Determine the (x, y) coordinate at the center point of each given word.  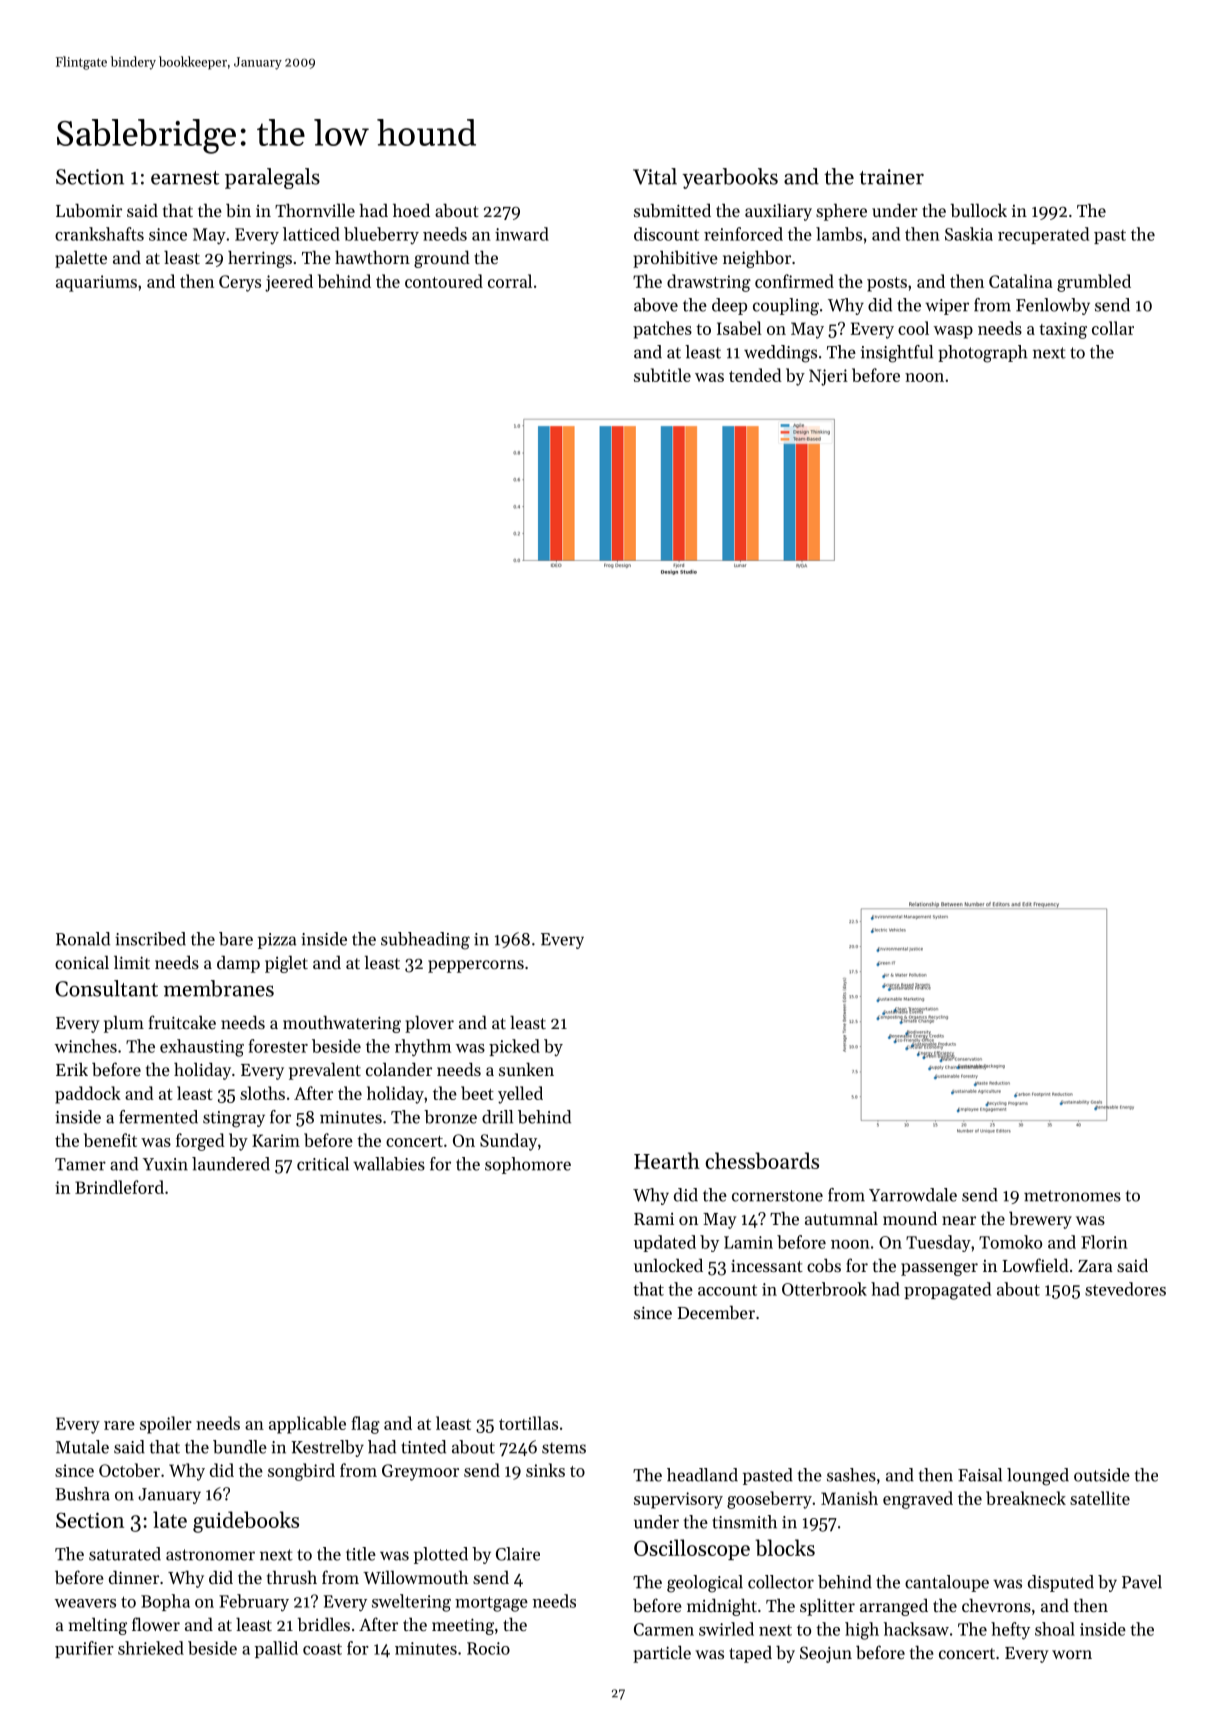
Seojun (826, 1654)
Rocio (488, 1648)
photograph (982, 354)
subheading (425, 941)
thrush (292, 1577)
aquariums (96, 283)
